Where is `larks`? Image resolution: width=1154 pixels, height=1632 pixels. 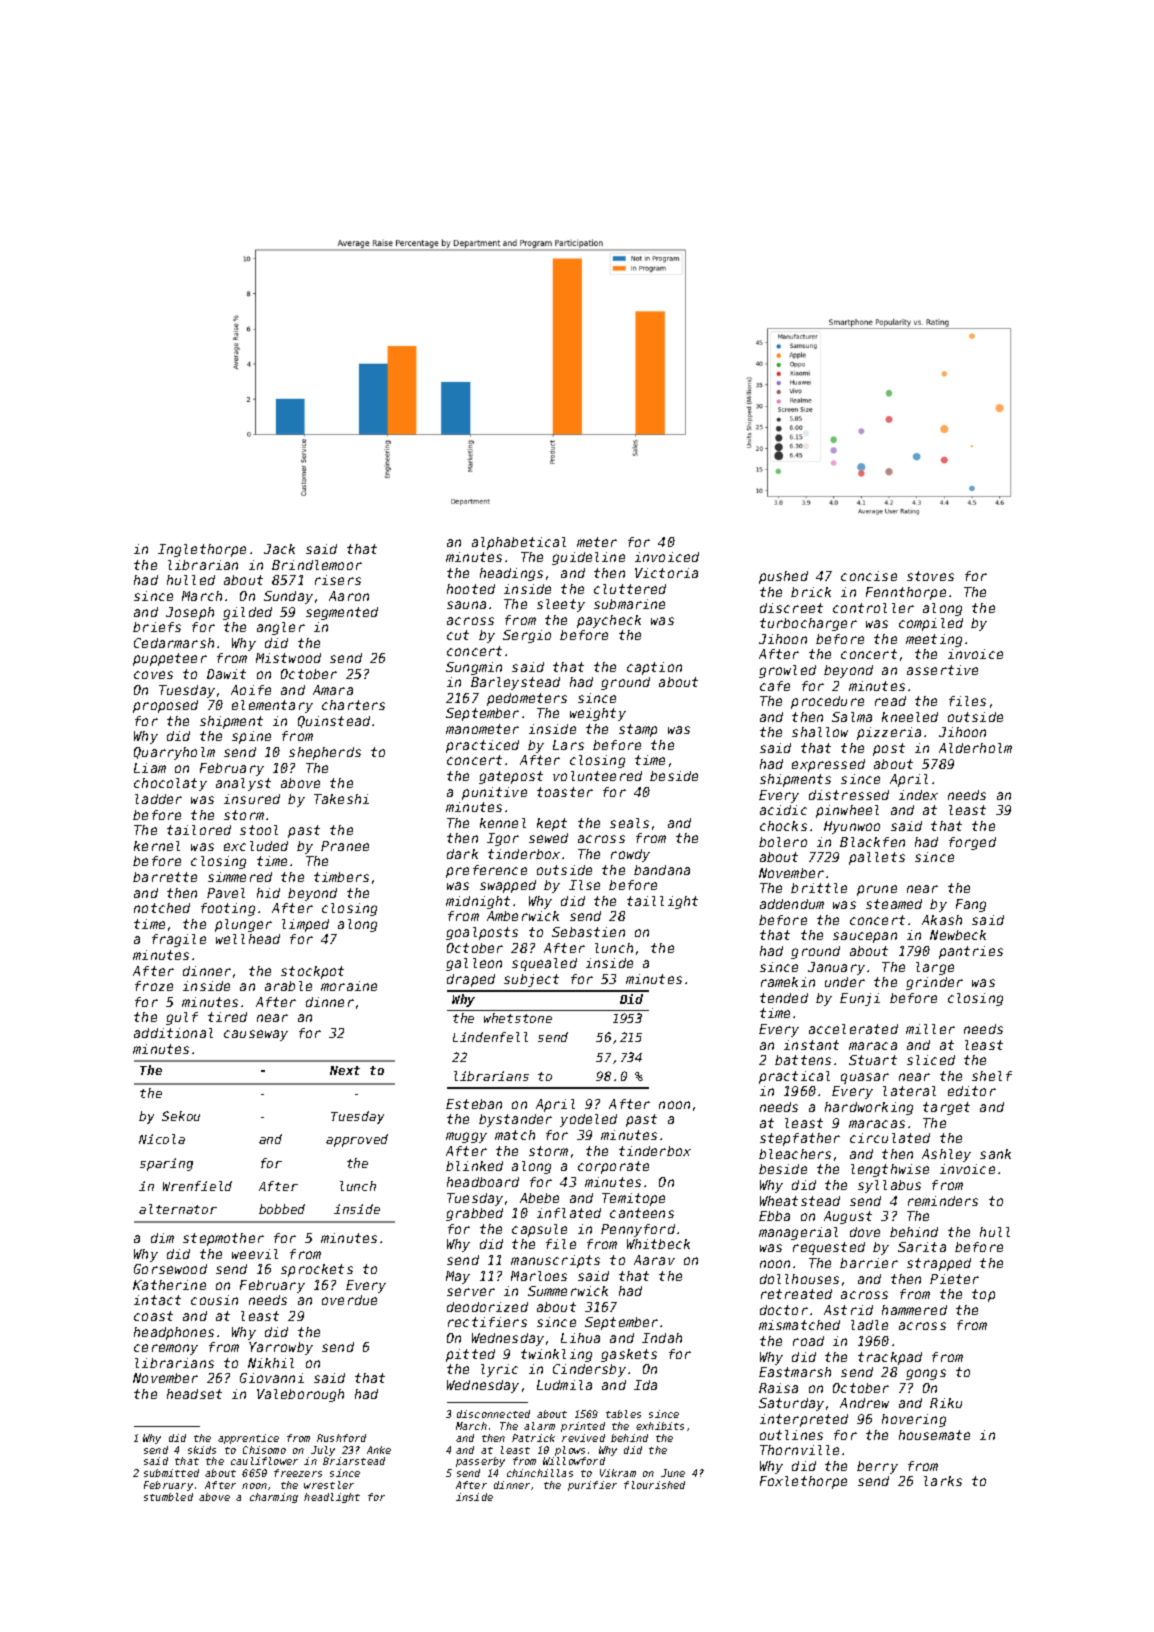
larks is located at coordinates (943, 1481).
